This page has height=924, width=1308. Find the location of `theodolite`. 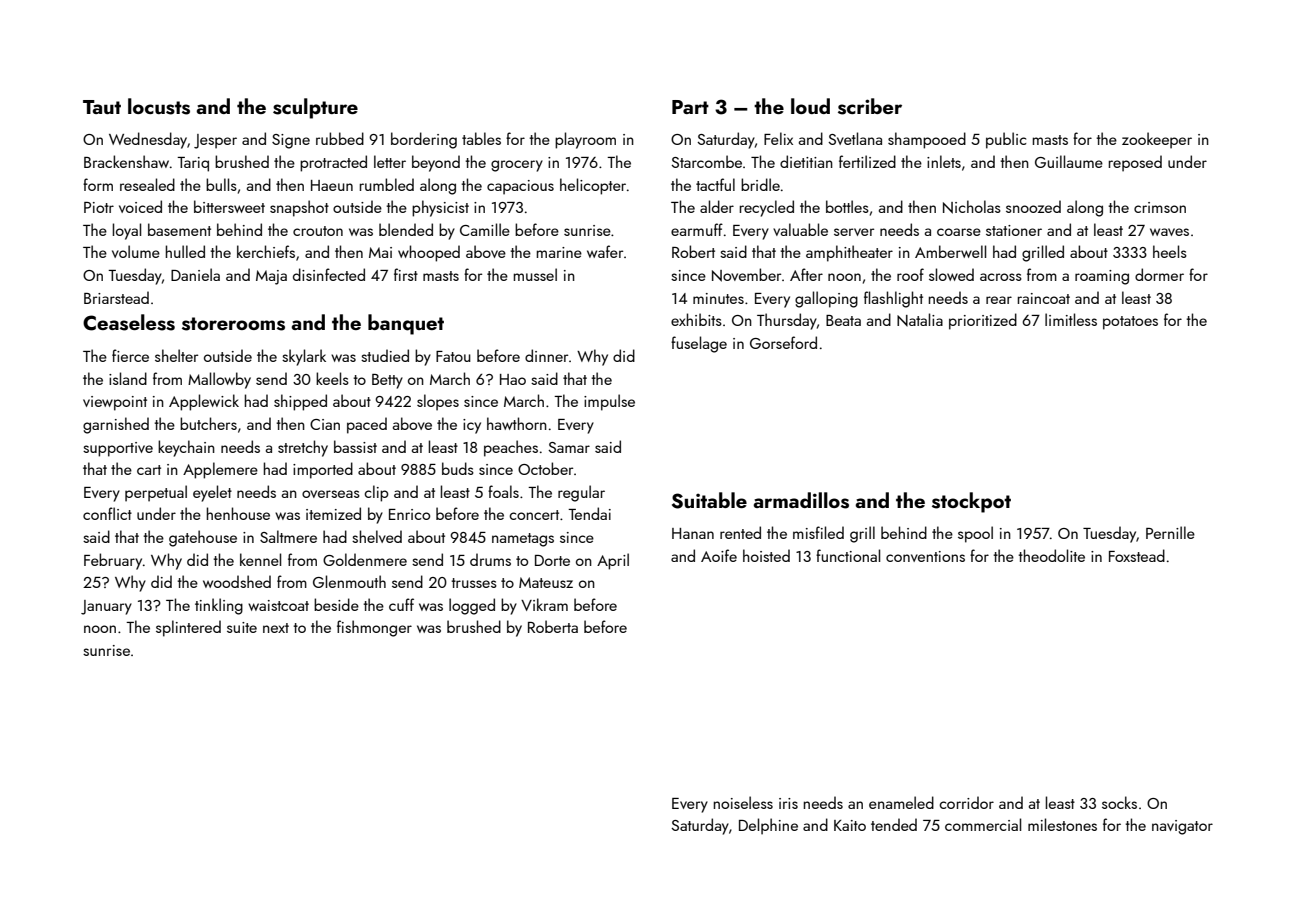

theodolite is located at coordinates (1051, 555).
